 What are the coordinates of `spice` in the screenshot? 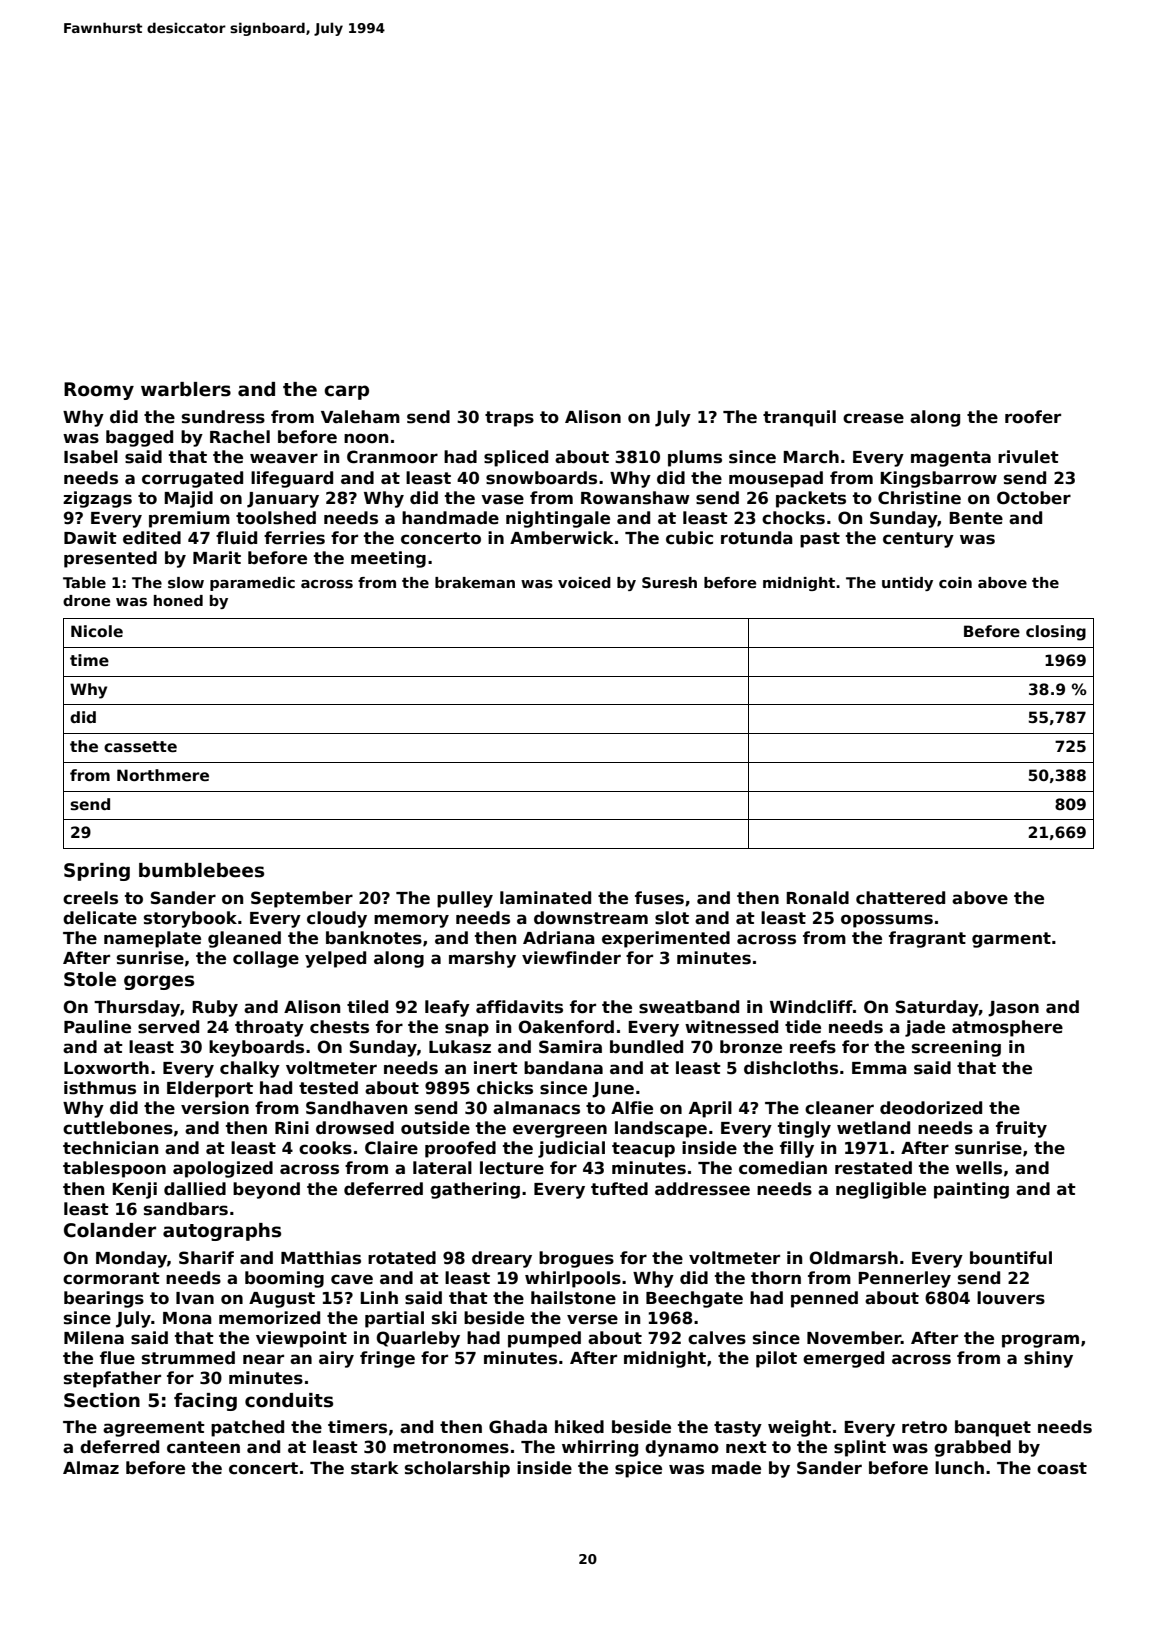 It's located at (638, 1469).
